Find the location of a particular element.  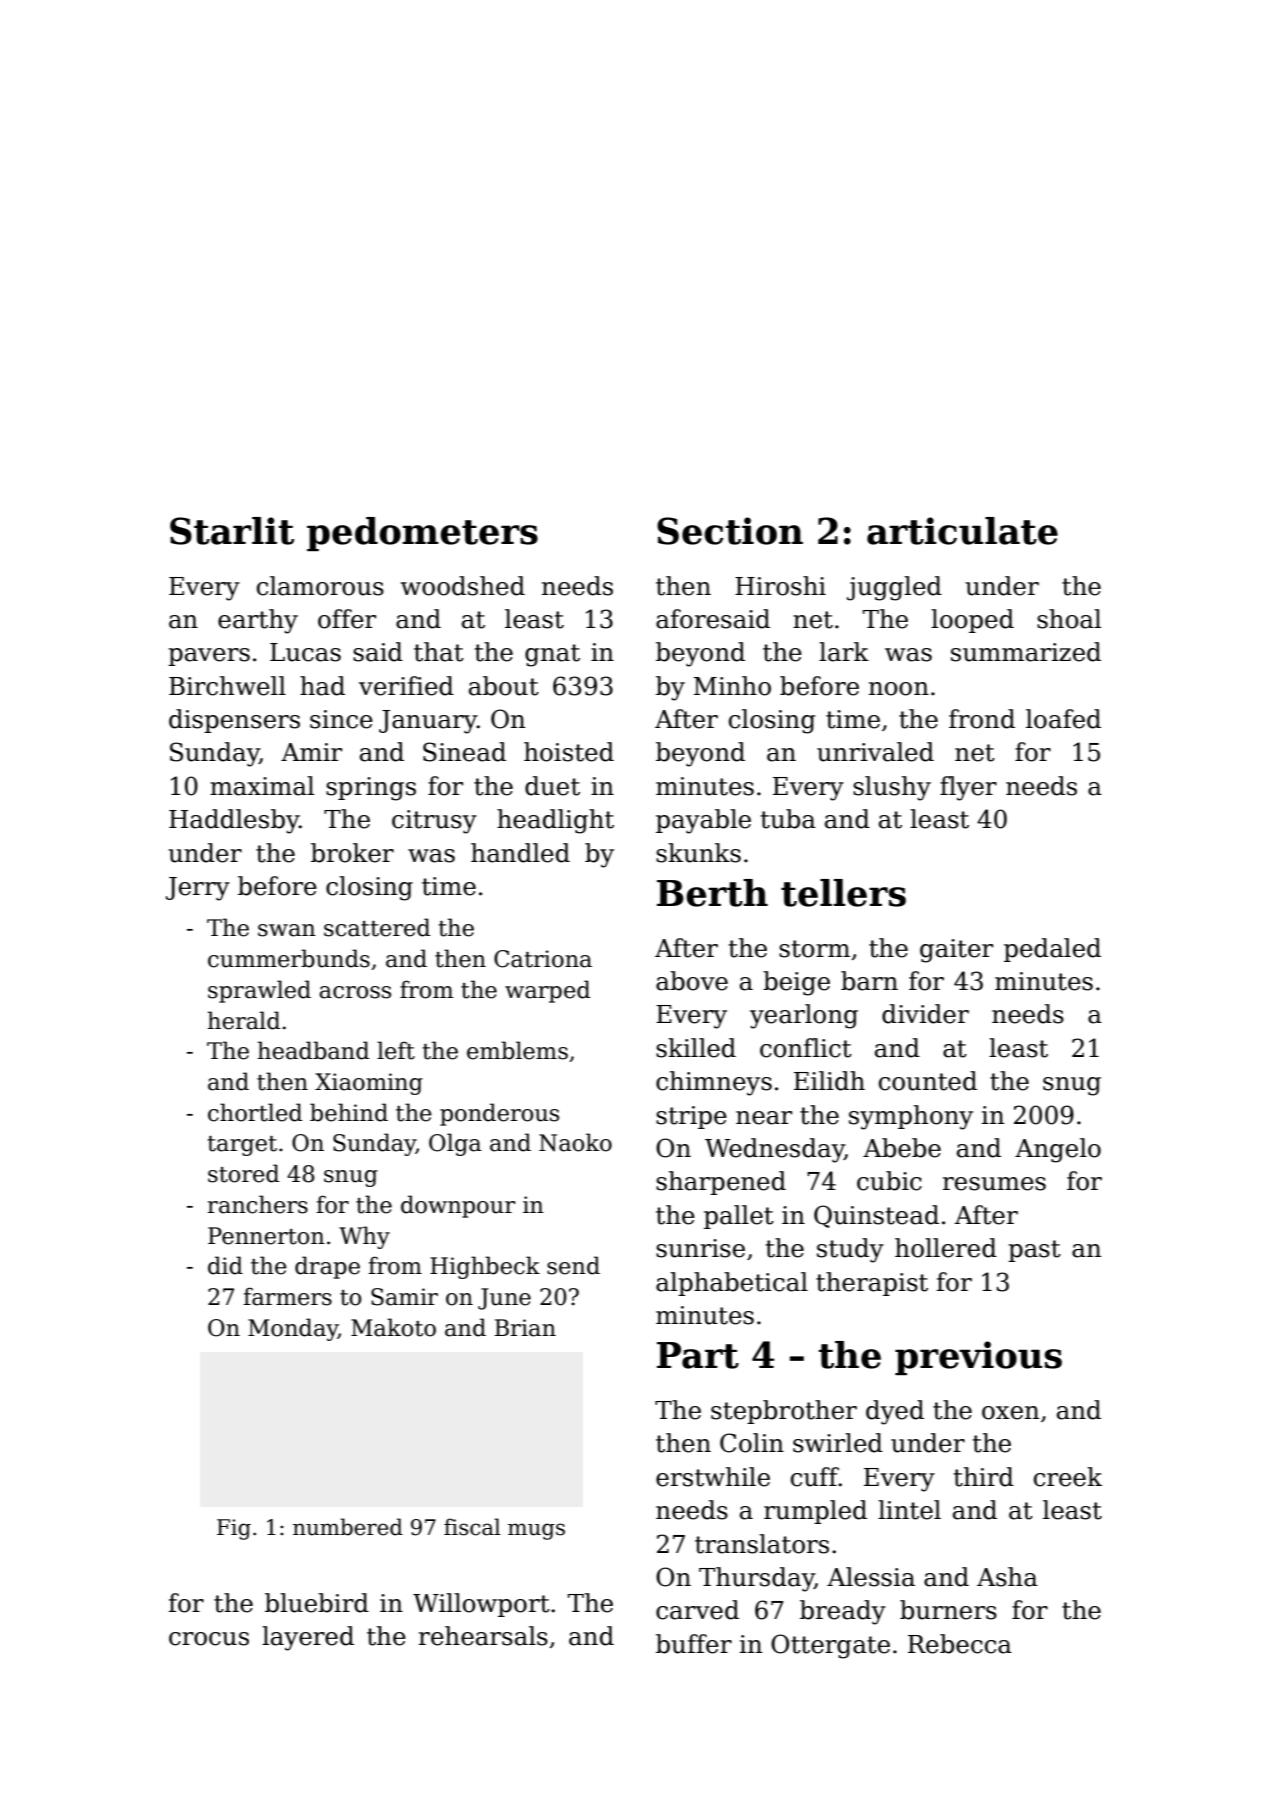

hoisted is located at coordinates (569, 752).
